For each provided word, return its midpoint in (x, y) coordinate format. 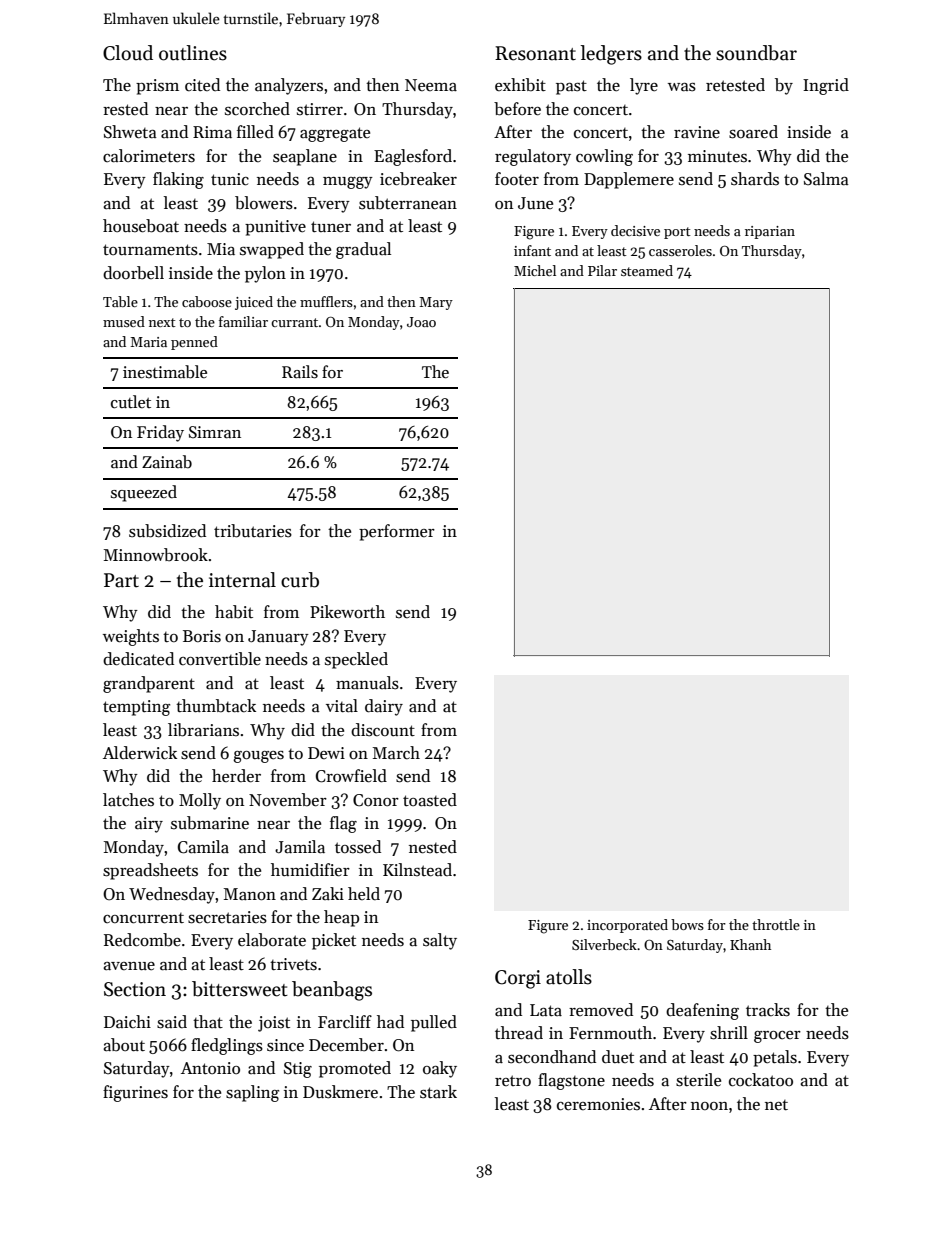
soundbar (756, 53)
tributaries (253, 531)
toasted (430, 800)
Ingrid (826, 86)
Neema (431, 85)
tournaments (150, 250)
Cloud (128, 53)
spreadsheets (150, 871)
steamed (647, 270)
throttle (776, 924)
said (172, 1022)
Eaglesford (413, 157)
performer (397, 532)
